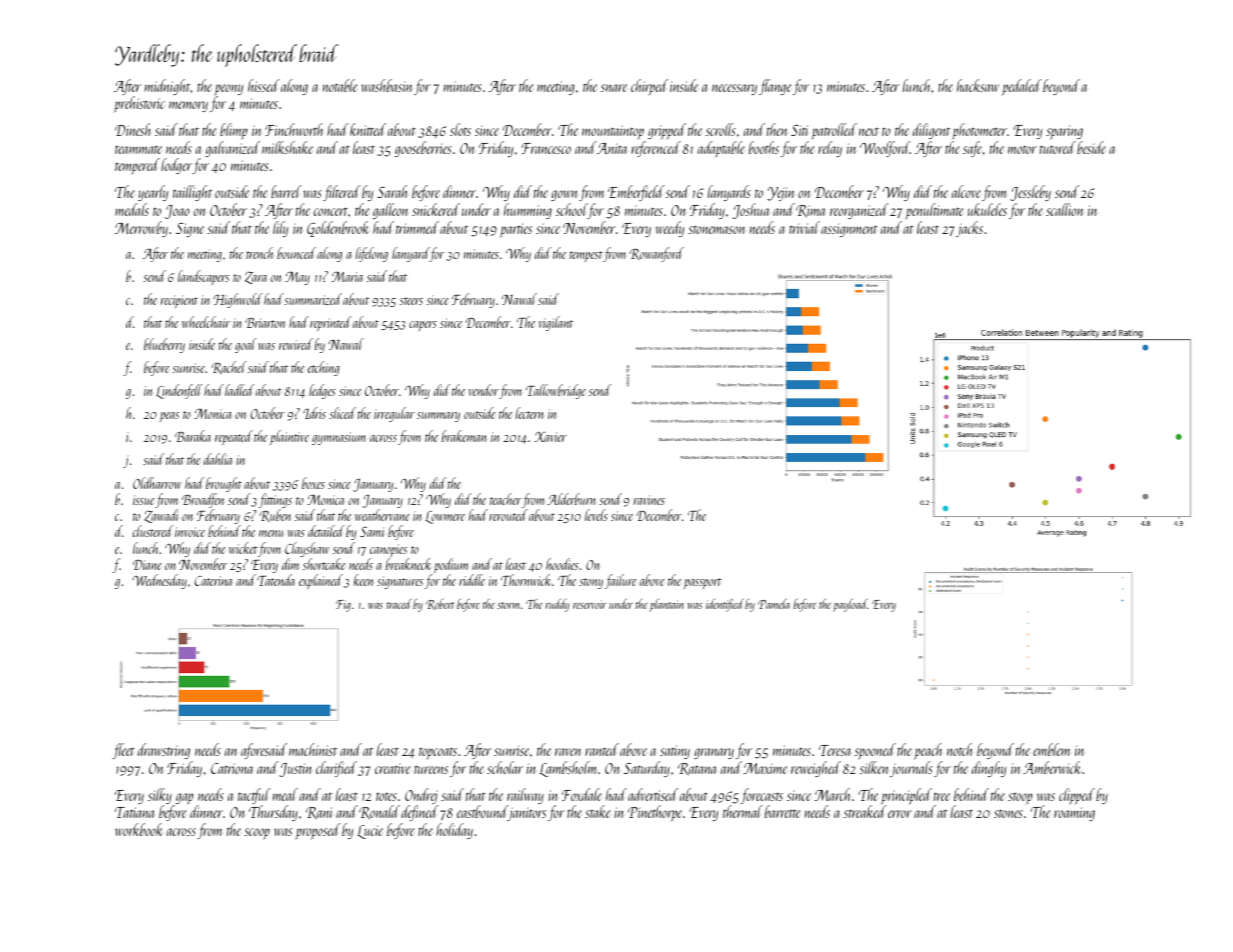 The height and width of the document is (952, 1233). Describe the element at coordinates (774, 603) in the document. I see `Pamela` at that location.
